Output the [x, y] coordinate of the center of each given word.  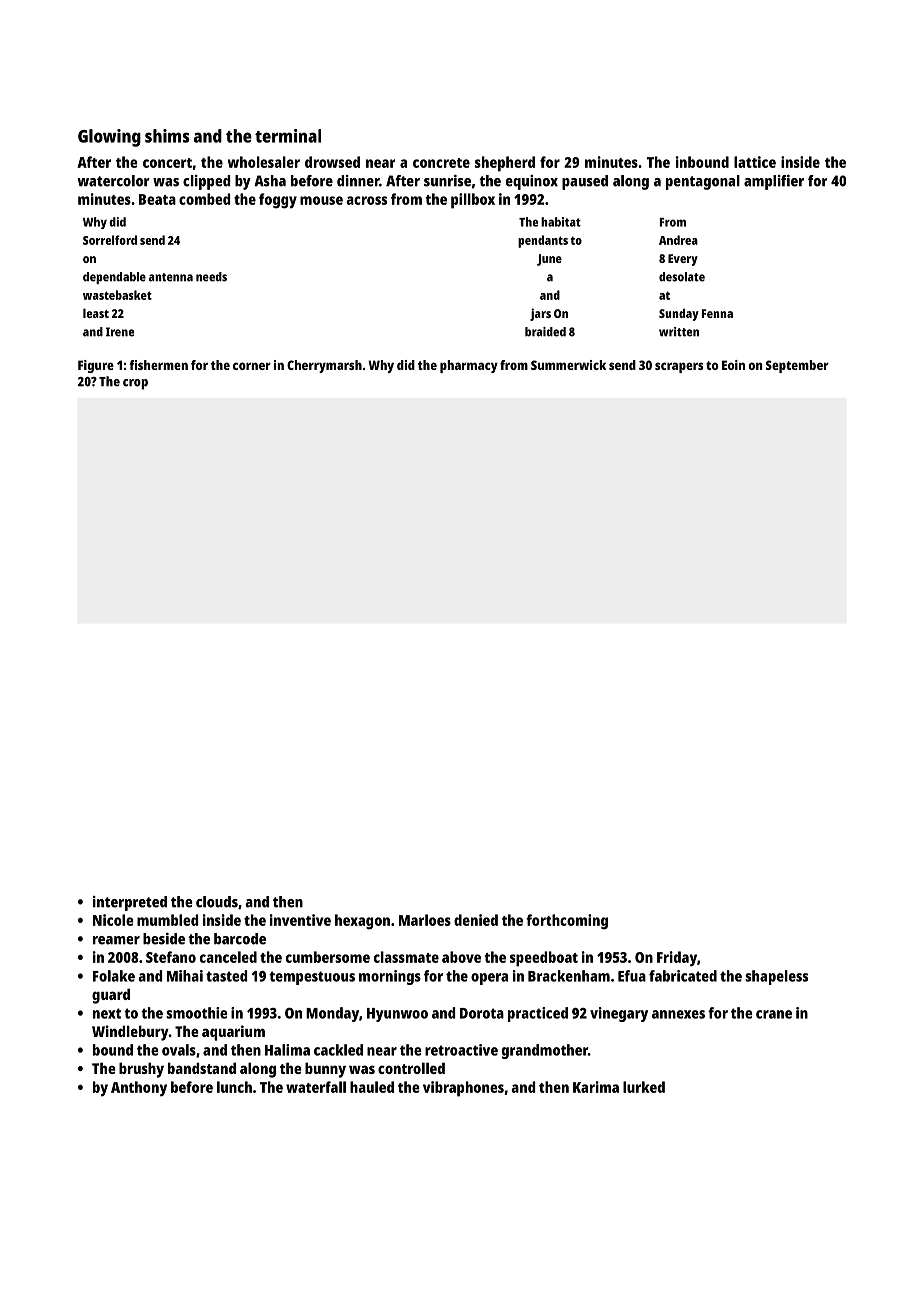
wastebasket [117, 295]
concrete [441, 163]
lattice [755, 162]
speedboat [544, 959]
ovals [179, 1050]
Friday [677, 959]
